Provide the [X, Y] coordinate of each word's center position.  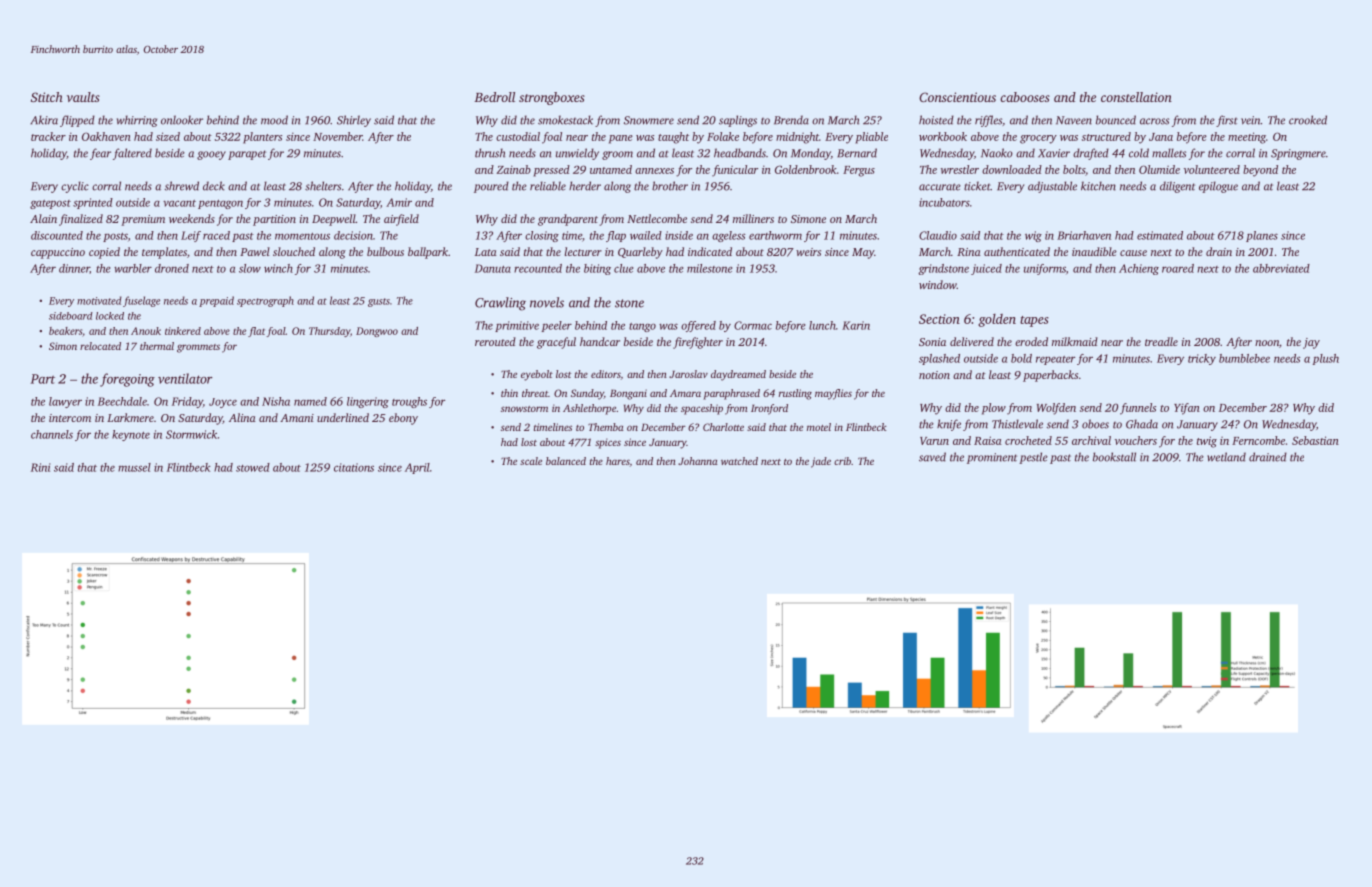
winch [278, 268]
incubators [944, 202]
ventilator [185, 378]
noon [1267, 343]
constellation [1136, 97]
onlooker [182, 120]
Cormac [753, 325]
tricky [1202, 359]
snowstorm [524, 409]
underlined [343, 417]
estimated [1160, 235]
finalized [81, 220]
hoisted [936, 120]
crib [842, 461]
